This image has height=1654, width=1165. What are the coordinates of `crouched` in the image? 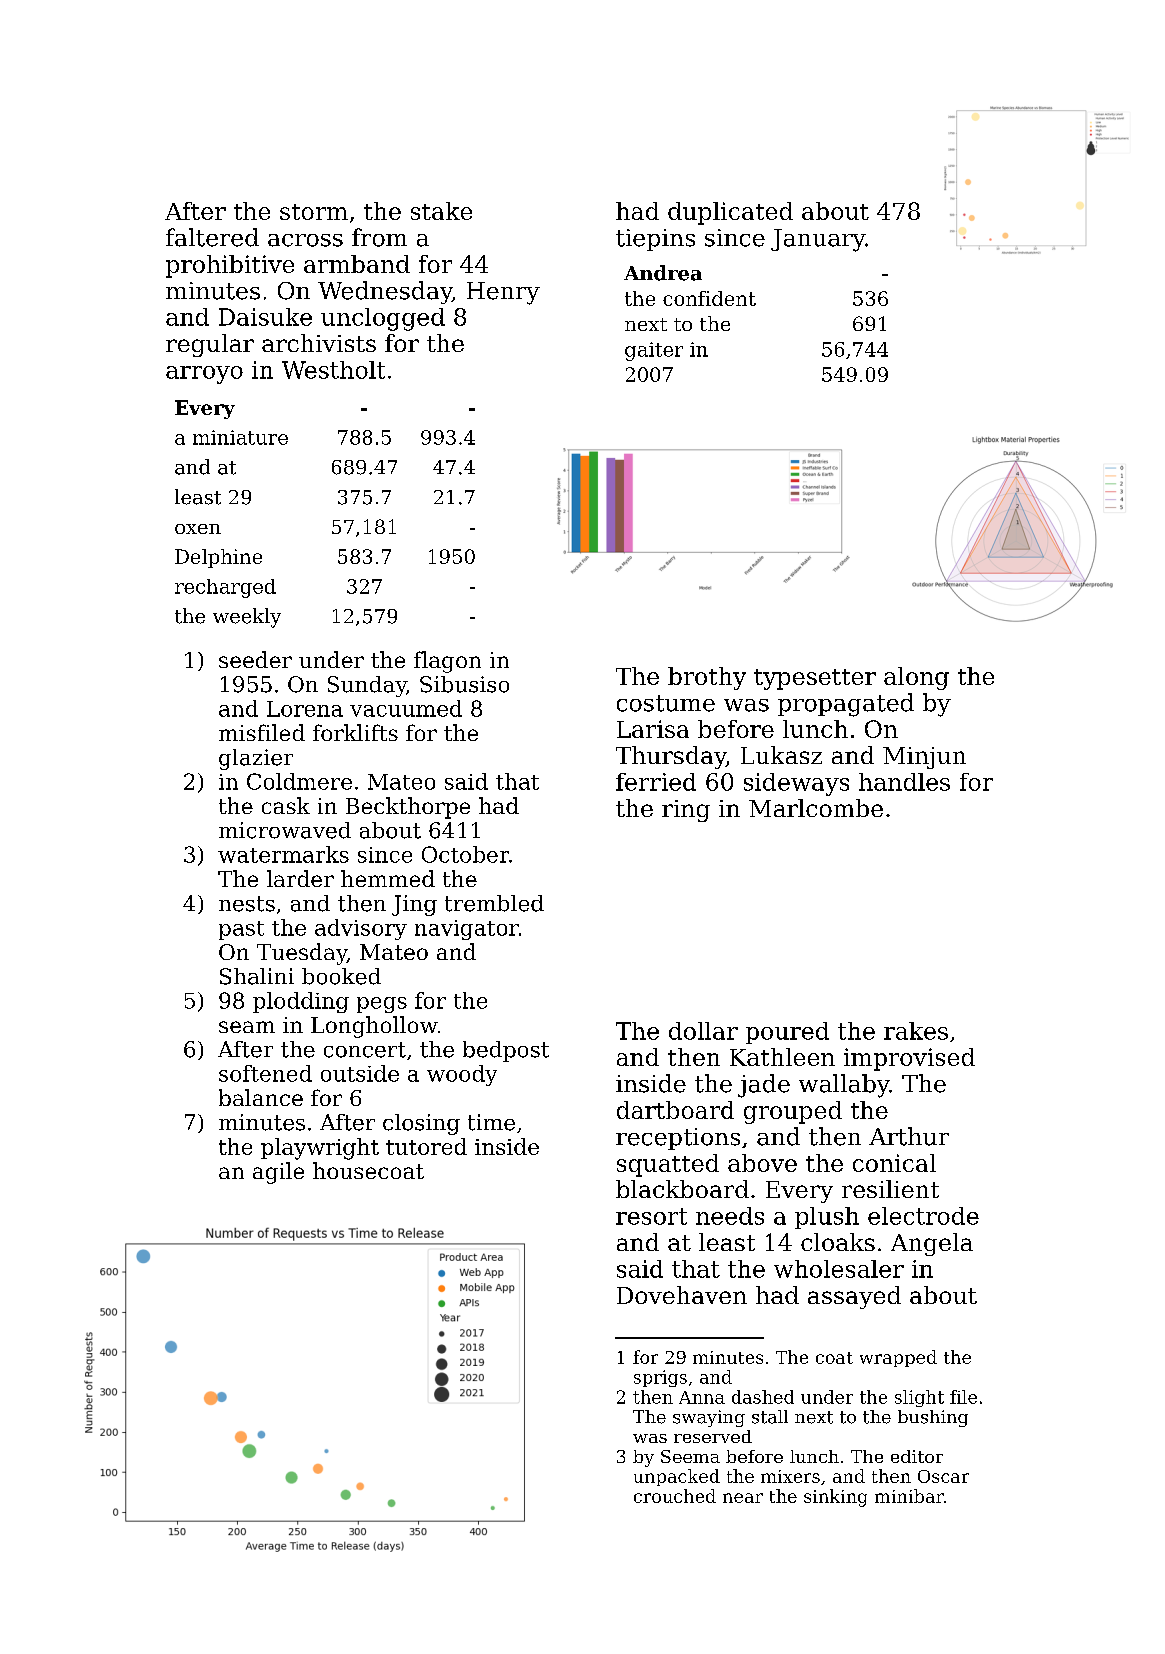 It's located at (675, 1496).
